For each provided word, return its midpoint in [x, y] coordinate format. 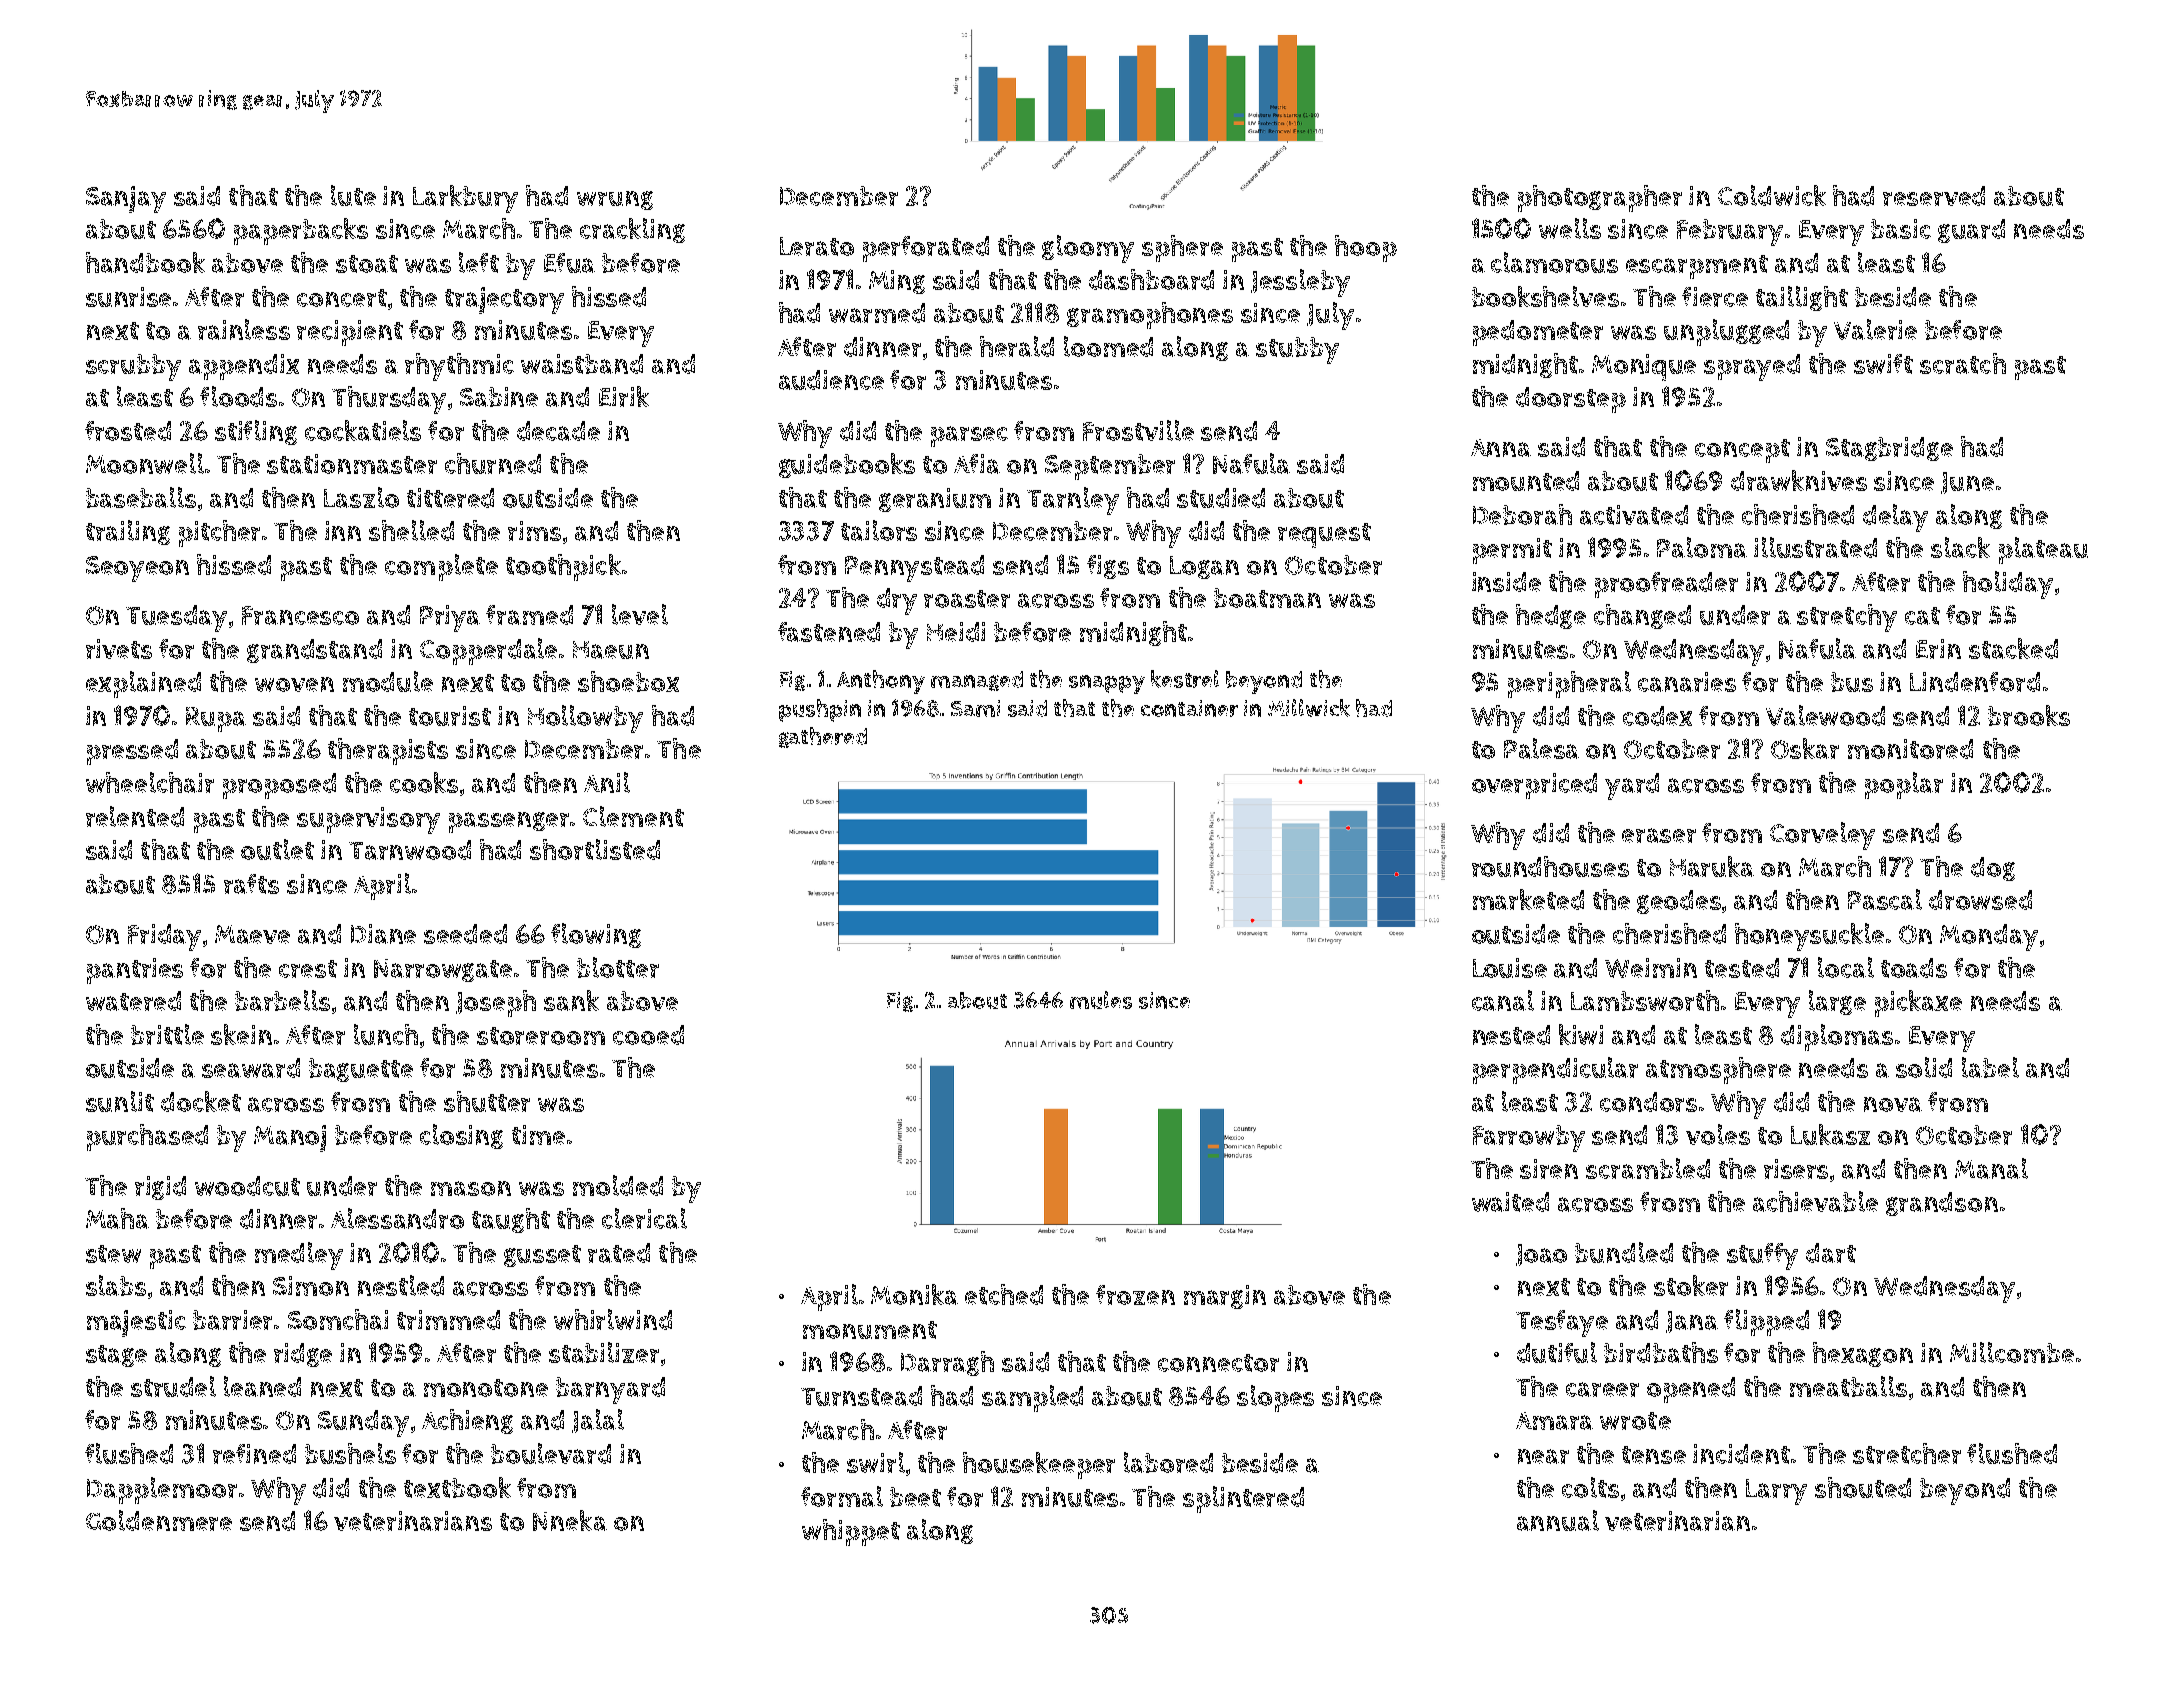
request [1324, 535]
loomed [1108, 346]
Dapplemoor [162, 1490]
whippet [851, 1532]
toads [1914, 968]
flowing [596, 935]
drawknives [1799, 480]
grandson [1942, 1204]
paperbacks [301, 231]
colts [1590, 1487]
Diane [383, 934]
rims [534, 531]
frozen [1135, 1295]
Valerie [1875, 329]
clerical [644, 1218]
